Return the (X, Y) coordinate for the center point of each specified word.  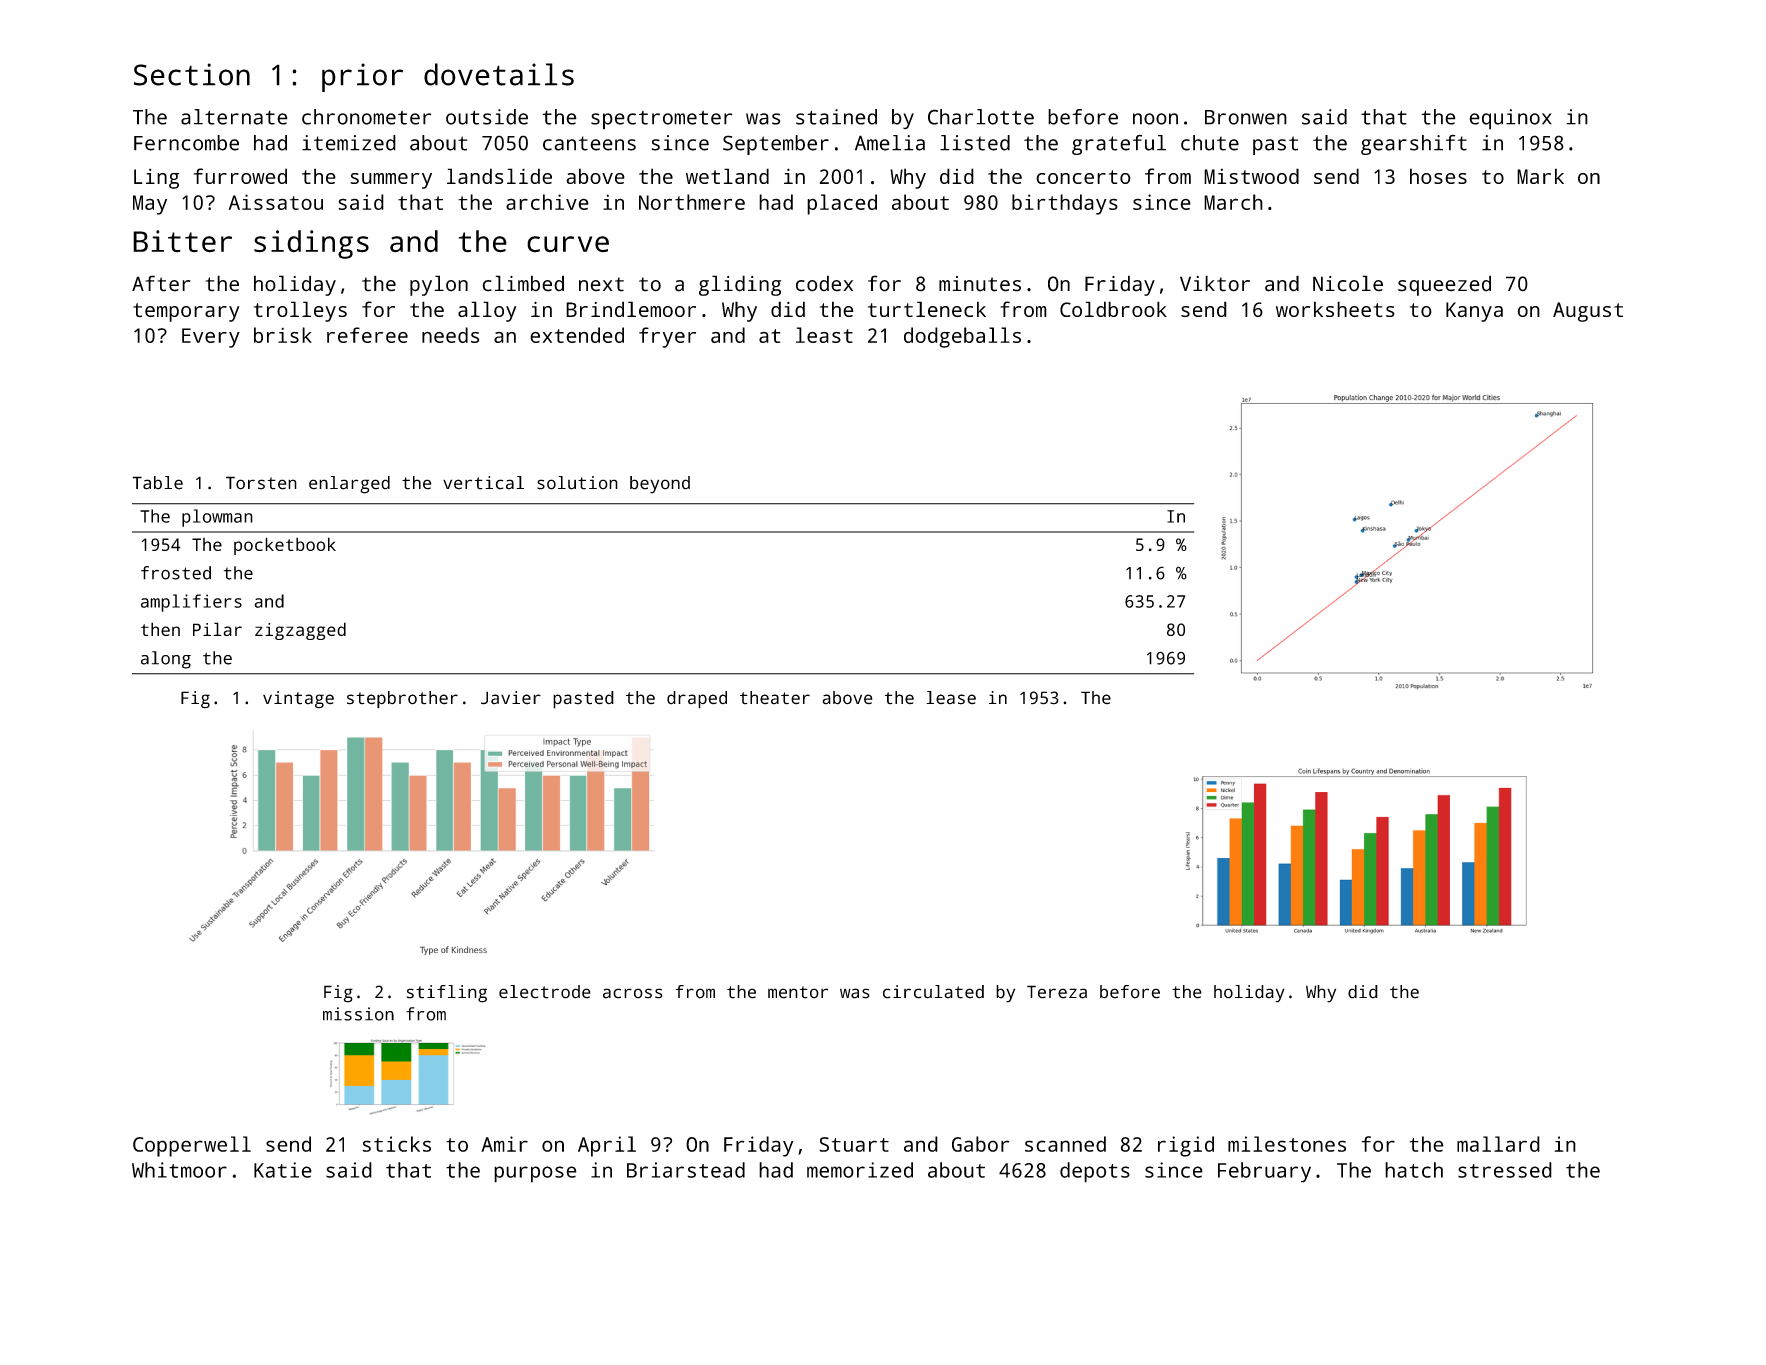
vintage (298, 700)
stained (836, 117)
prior (362, 77)
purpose (535, 1174)
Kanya (1474, 312)
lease (951, 698)
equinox (1510, 119)
